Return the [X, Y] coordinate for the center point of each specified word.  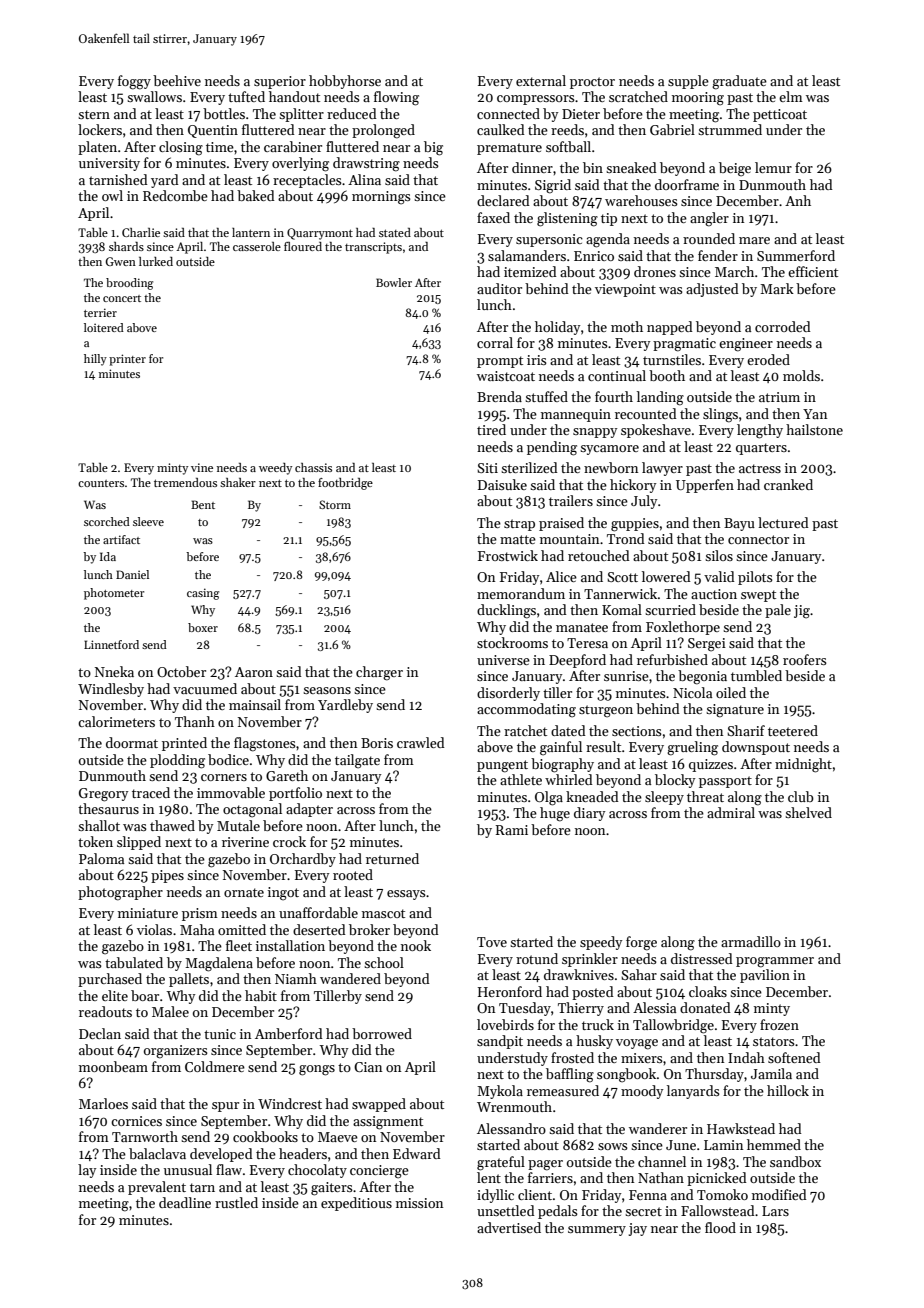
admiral [731, 812]
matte [518, 539]
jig [802, 612]
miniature [148, 913]
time [220, 147]
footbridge [345, 484]
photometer [114, 594]
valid [719, 576]
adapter [309, 810]
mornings [381, 198]
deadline [185, 1202]
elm [791, 96]
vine [202, 467]
